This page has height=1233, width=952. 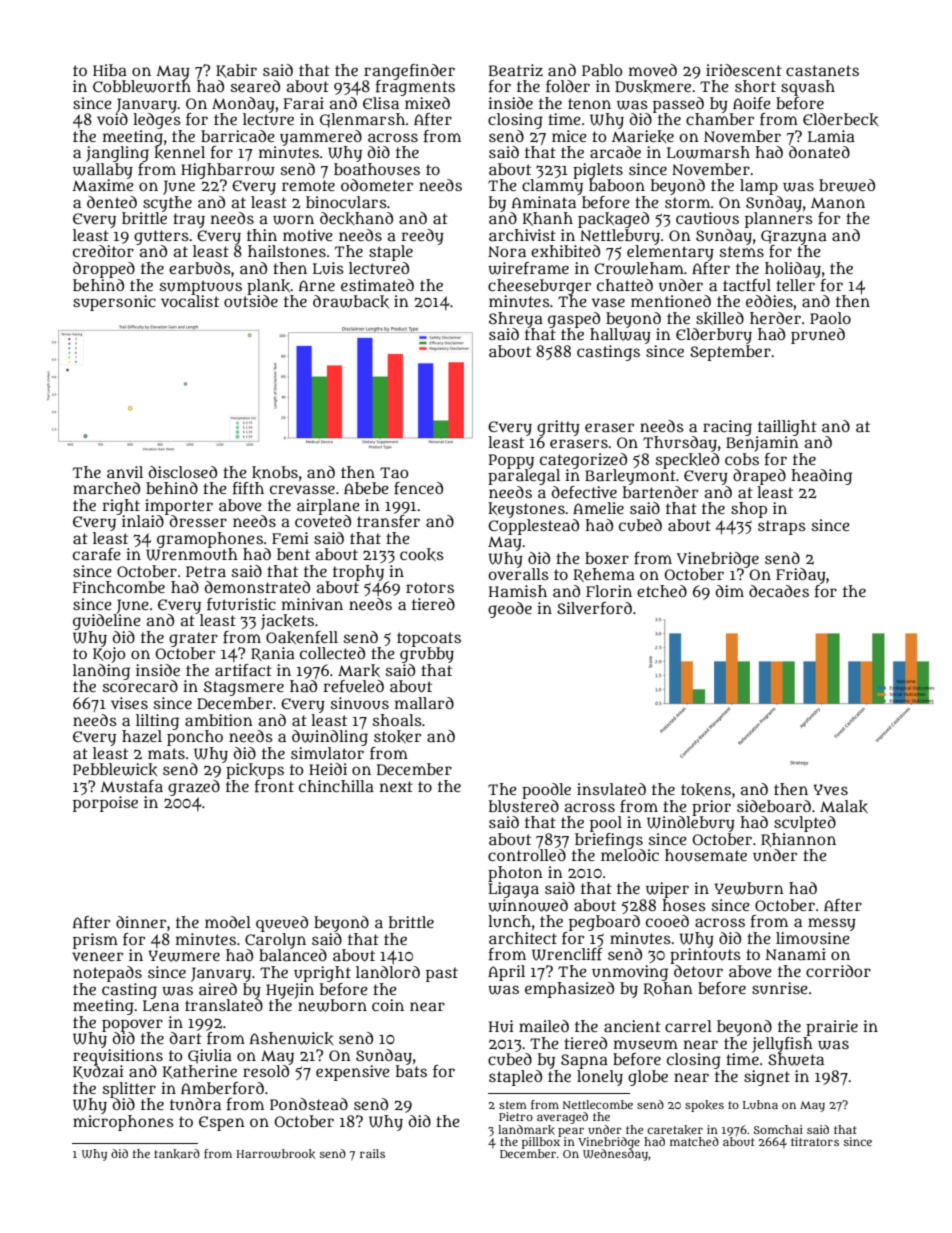 What do you see at coordinates (236, 71) in the page?
I see `Kabir` at bounding box center [236, 71].
